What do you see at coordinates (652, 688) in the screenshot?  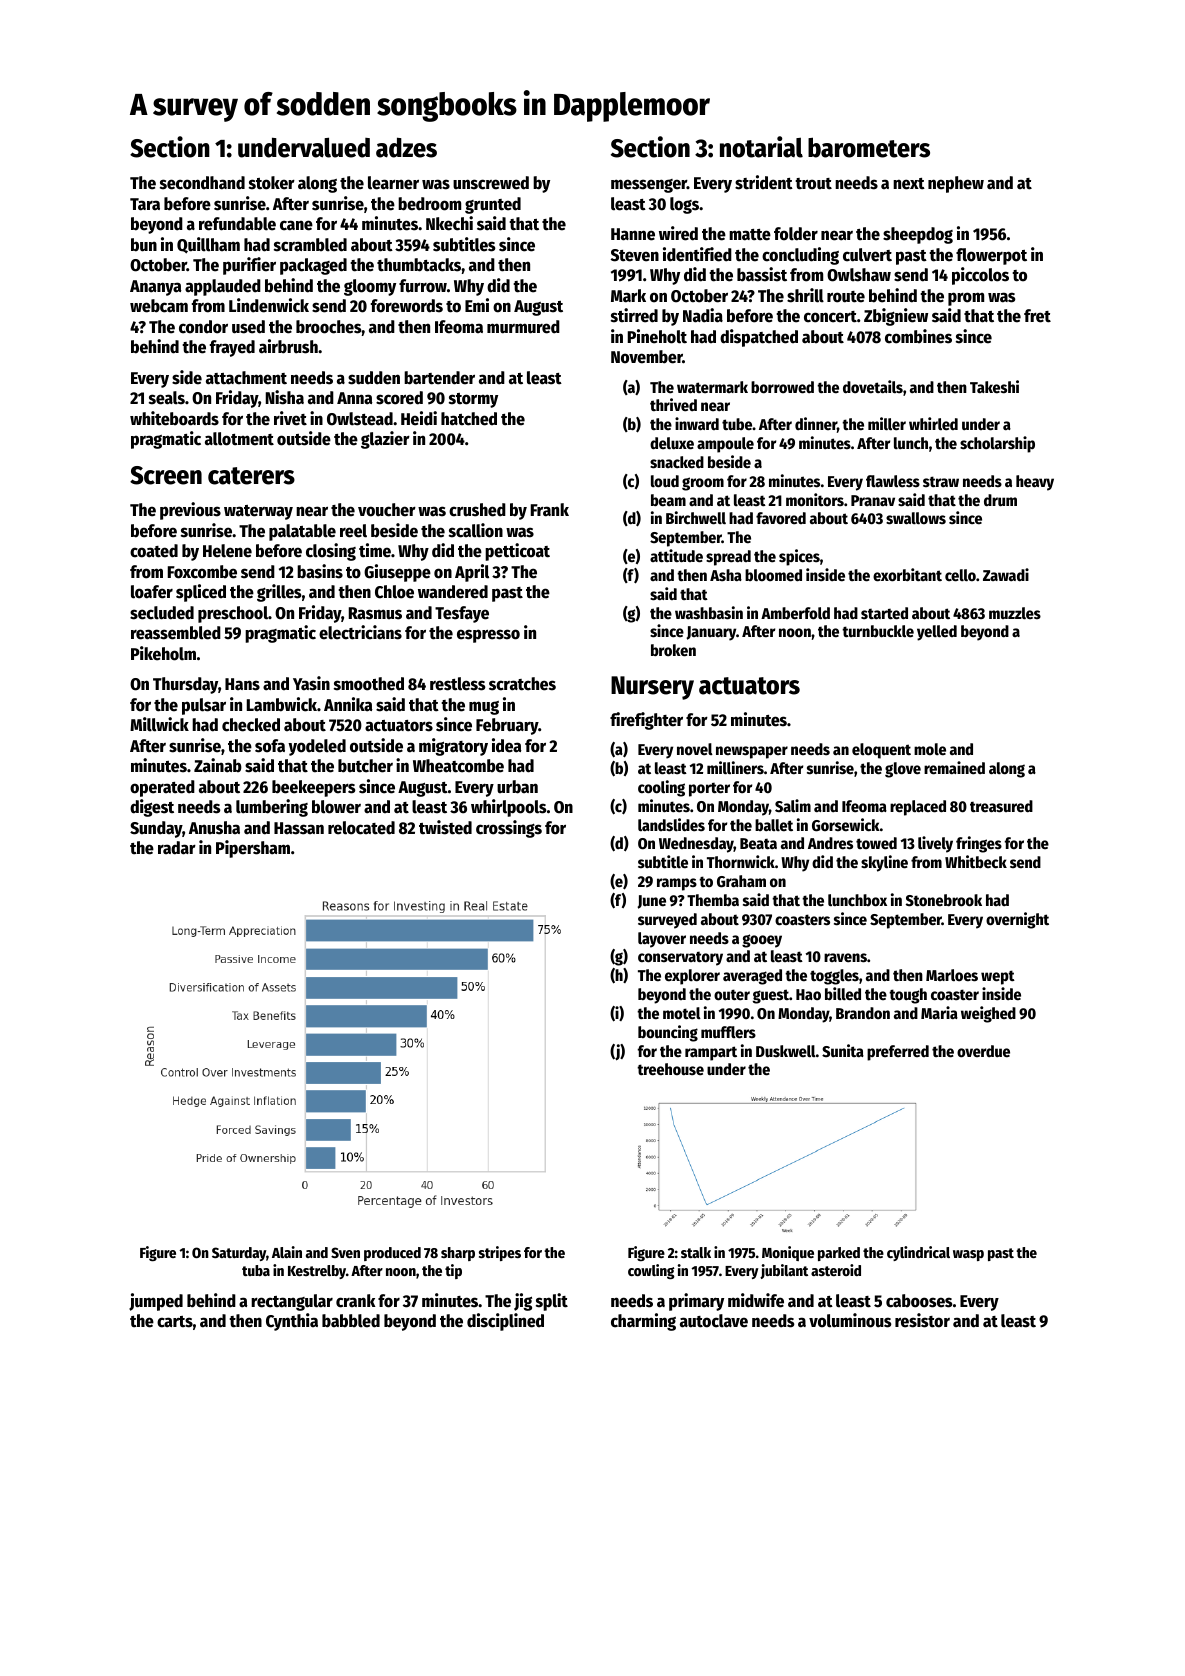 I see `Nursery` at bounding box center [652, 688].
